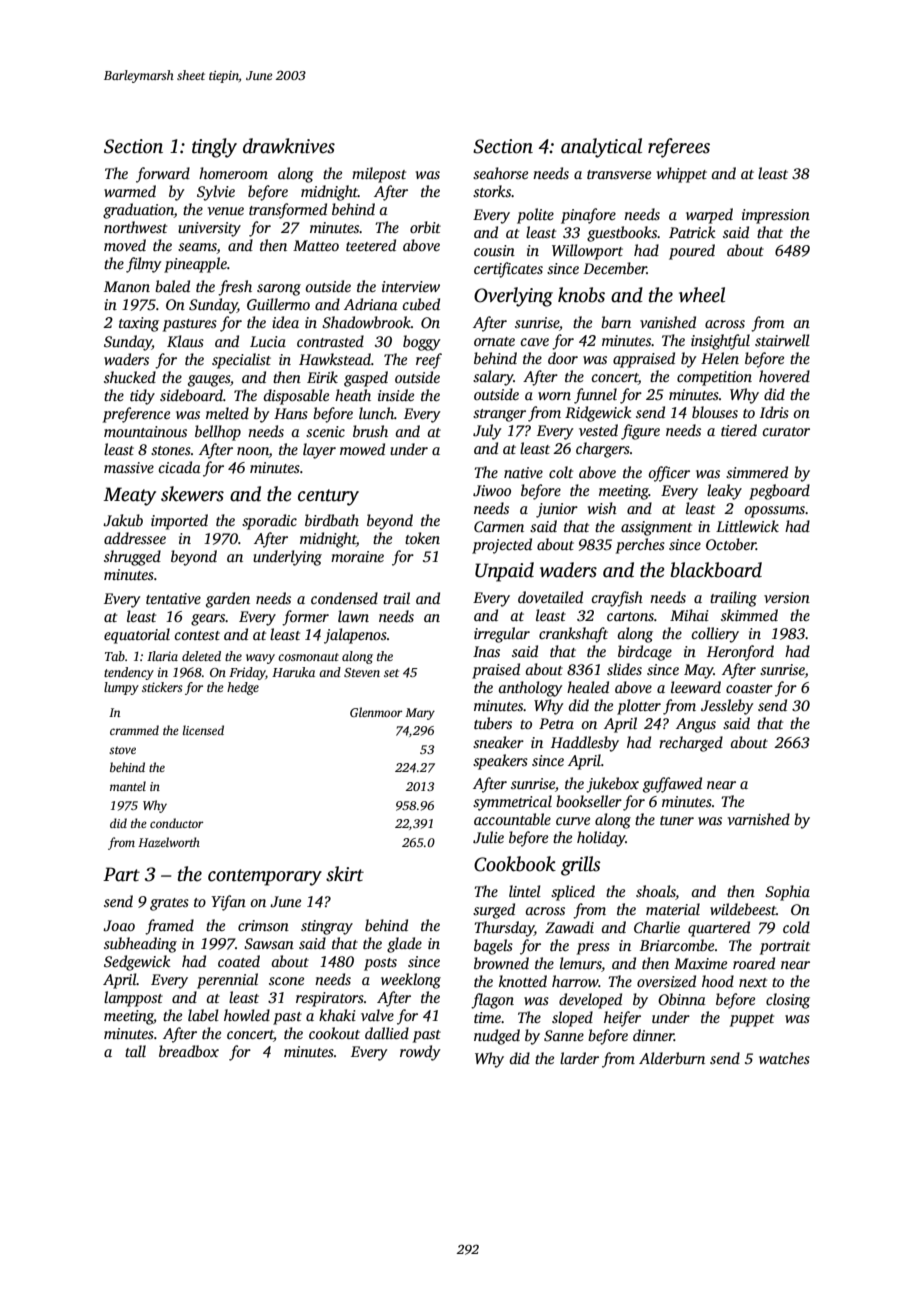 The height and width of the image is (1298, 914). What do you see at coordinates (162, 687) in the image?
I see `stickers` at bounding box center [162, 687].
